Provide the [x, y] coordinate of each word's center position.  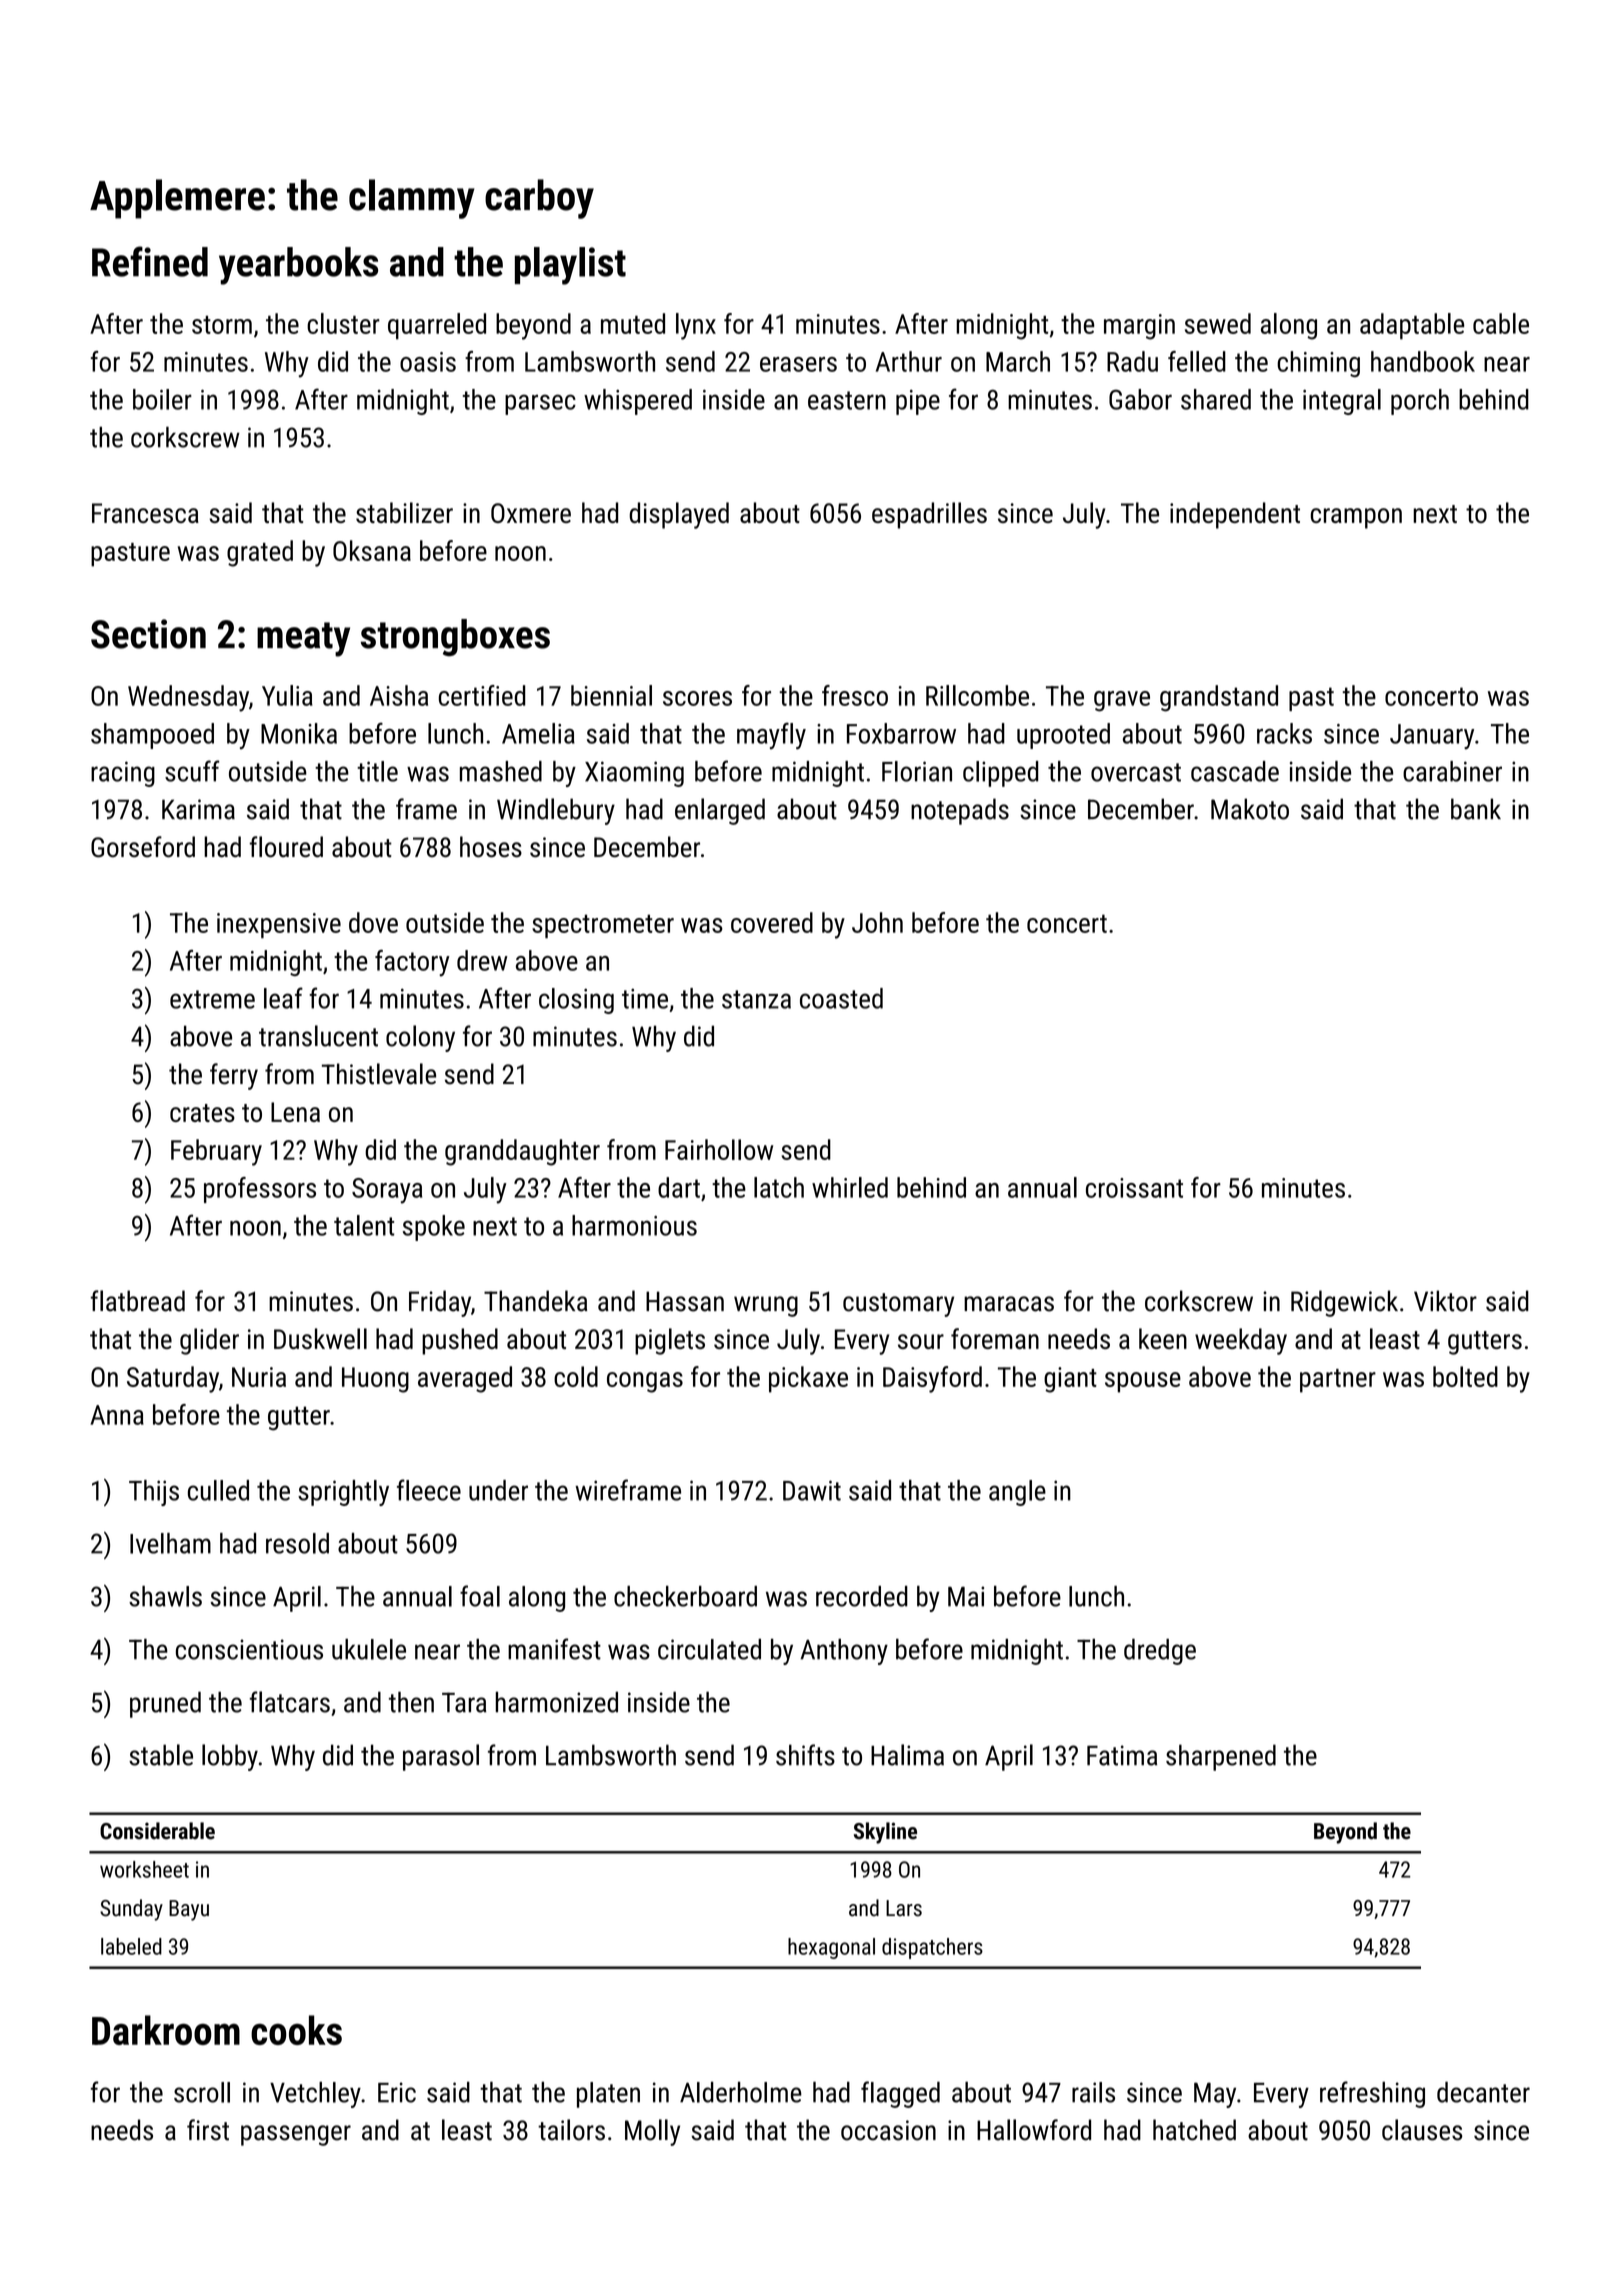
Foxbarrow [901, 733]
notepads [960, 811]
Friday [440, 1303]
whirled [850, 1187]
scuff [192, 771]
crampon [1356, 518]
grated [260, 553]
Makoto [1250, 809]
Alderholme [741, 2092]
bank [1476, 809]
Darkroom [166, 2030]
